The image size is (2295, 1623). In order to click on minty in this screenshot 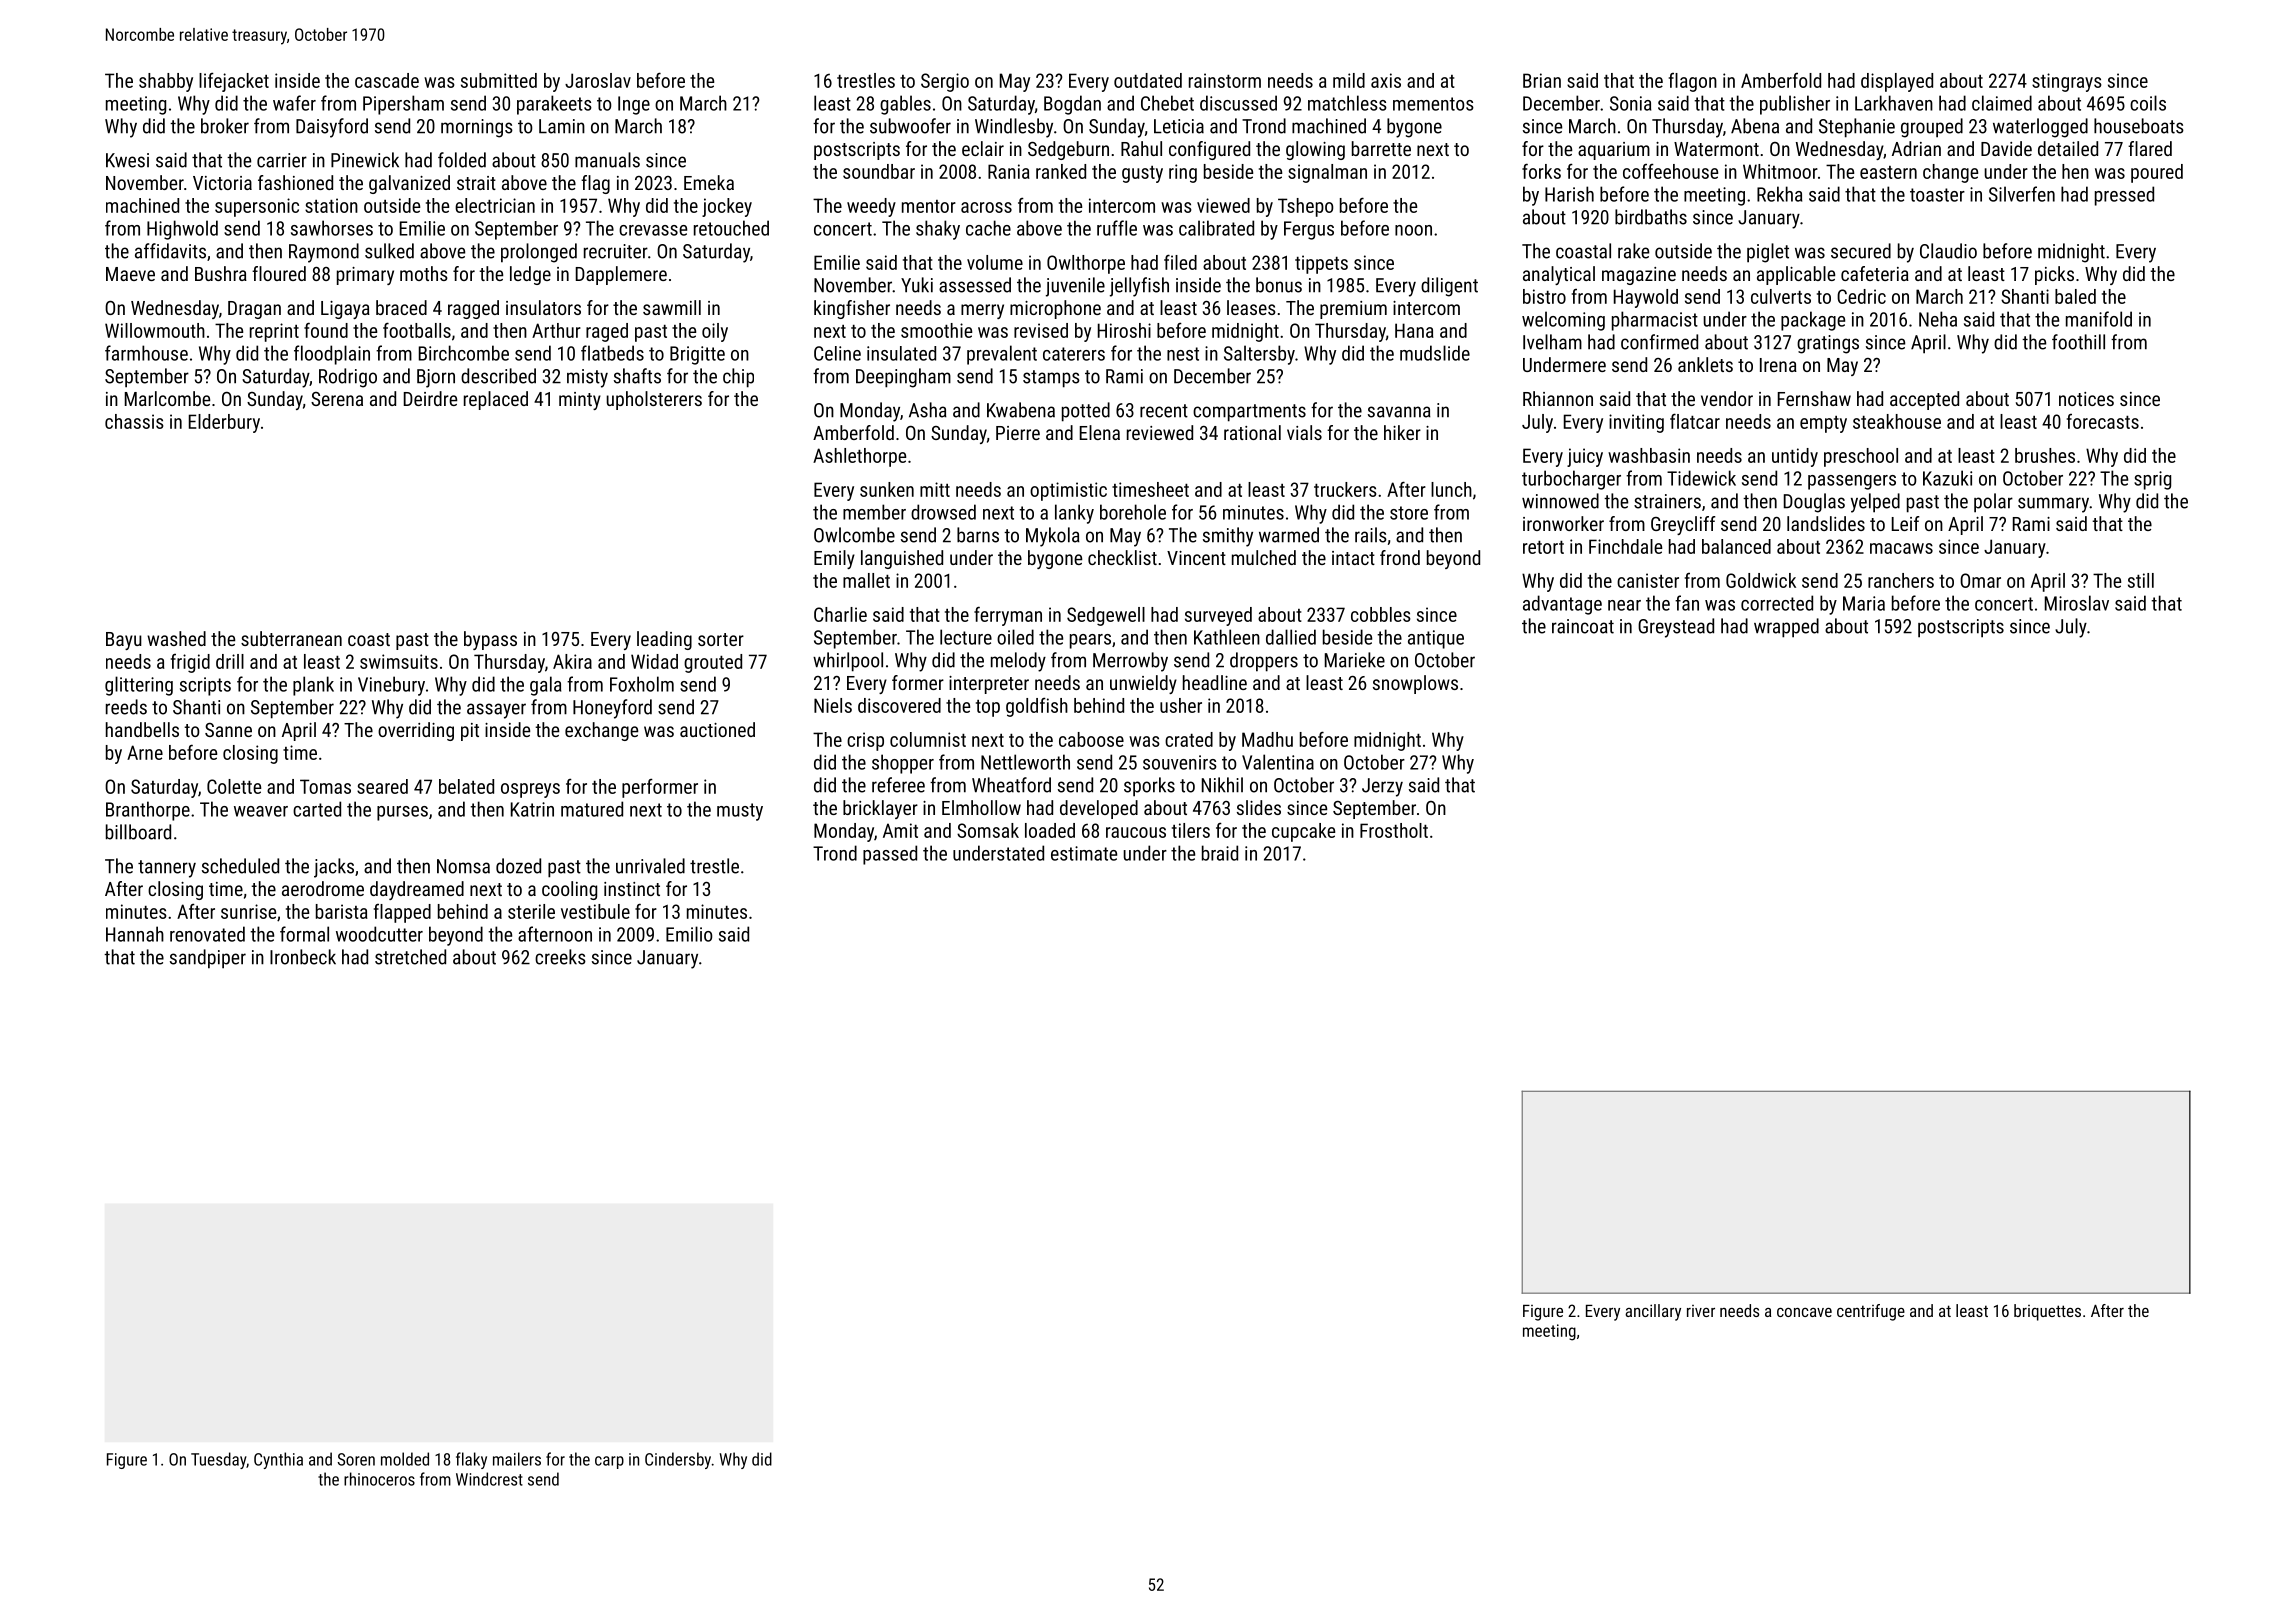, I will do `click(580, 401)`.
